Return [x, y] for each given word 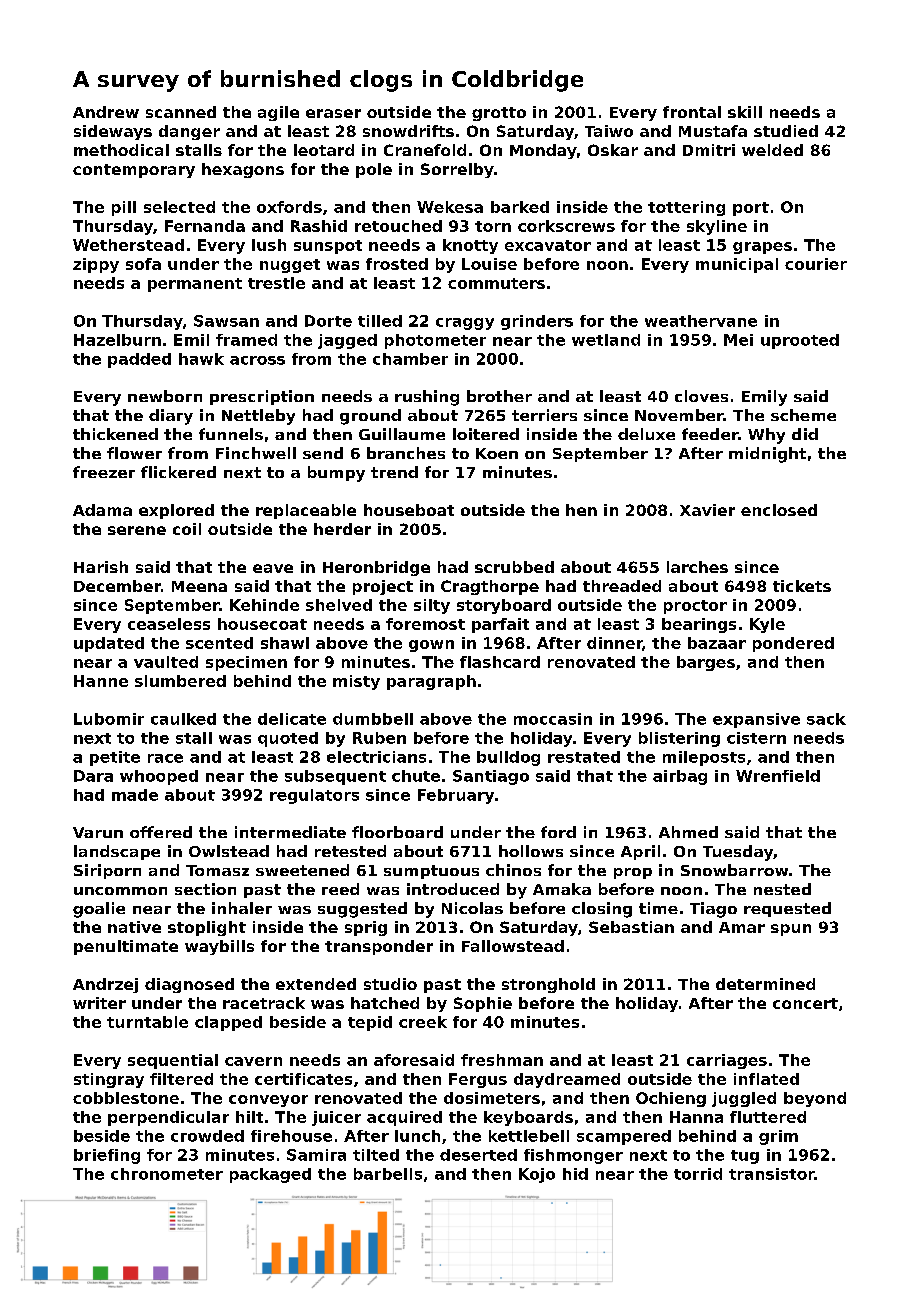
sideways [113, 132]
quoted [288, 739]
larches [697, 567]
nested [782, 889]
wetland [606, 340]
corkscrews [566, 226]
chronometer [167, 1174]
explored [176, 511]
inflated [766, 1079]
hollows [531, 851]
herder [342, 529]
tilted [376, 1155]
